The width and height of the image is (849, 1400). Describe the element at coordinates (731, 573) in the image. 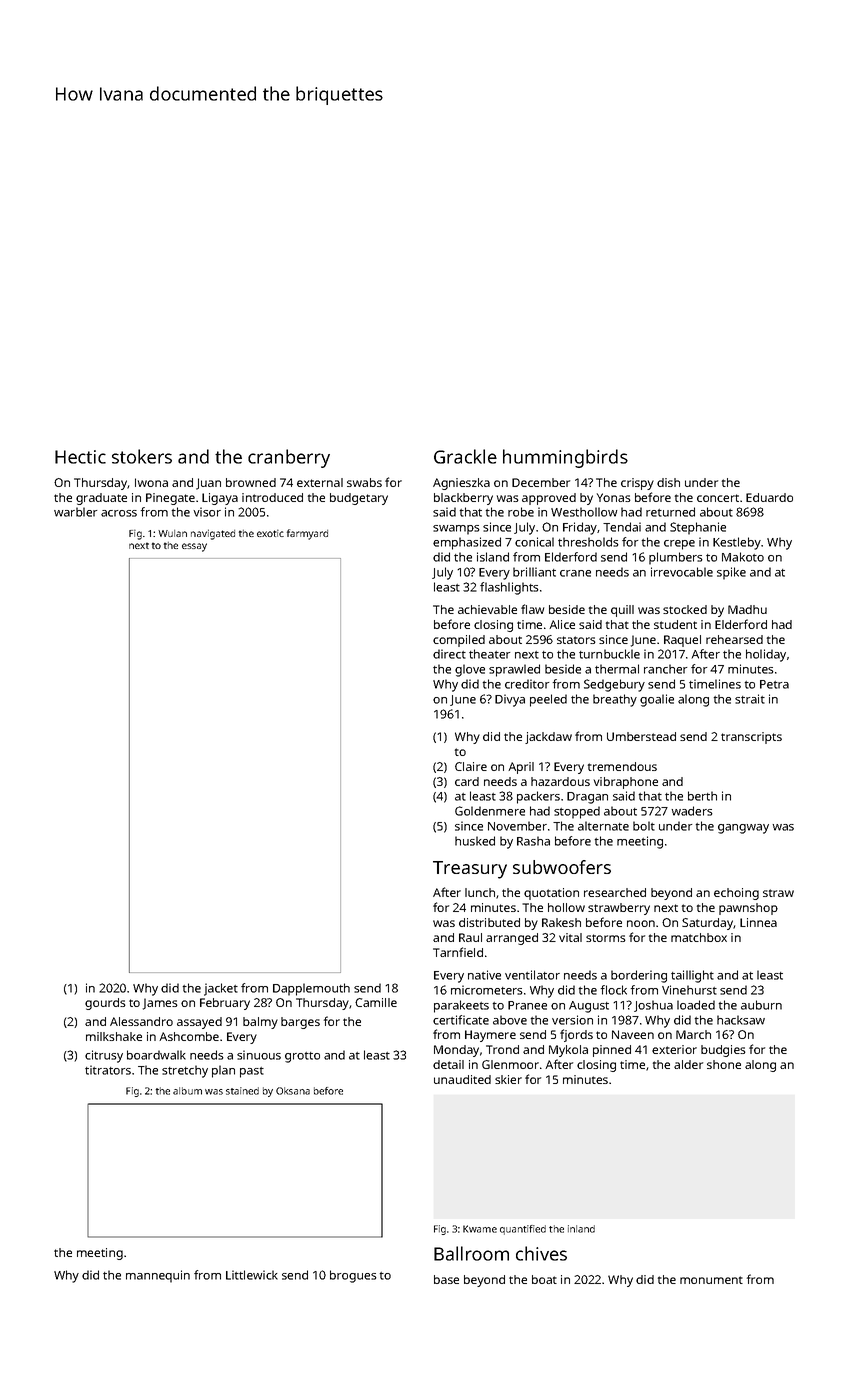

I see `spike` at that location.
